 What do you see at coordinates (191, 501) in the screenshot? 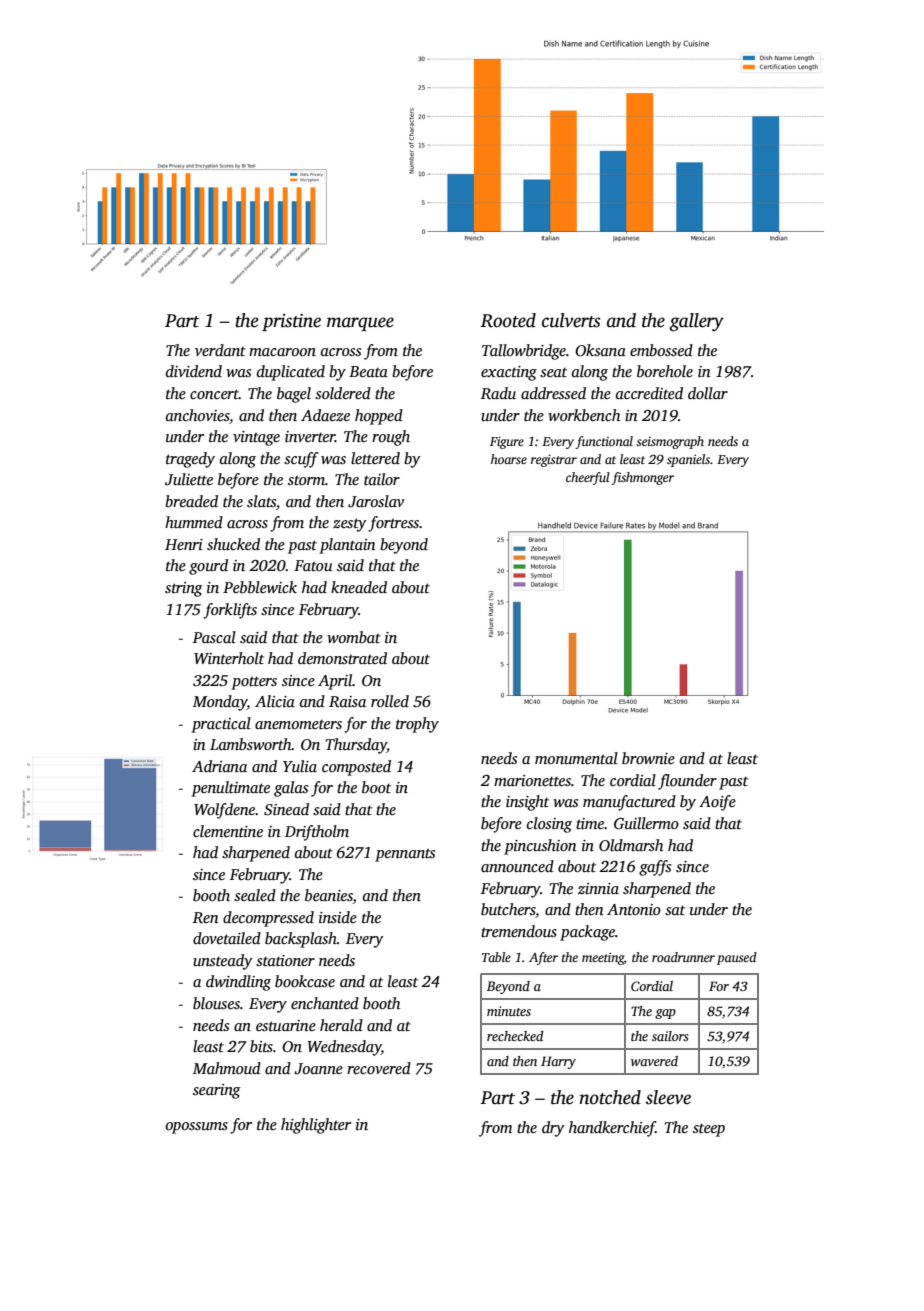
I see `breaded` at bounding box center [191, 501].
